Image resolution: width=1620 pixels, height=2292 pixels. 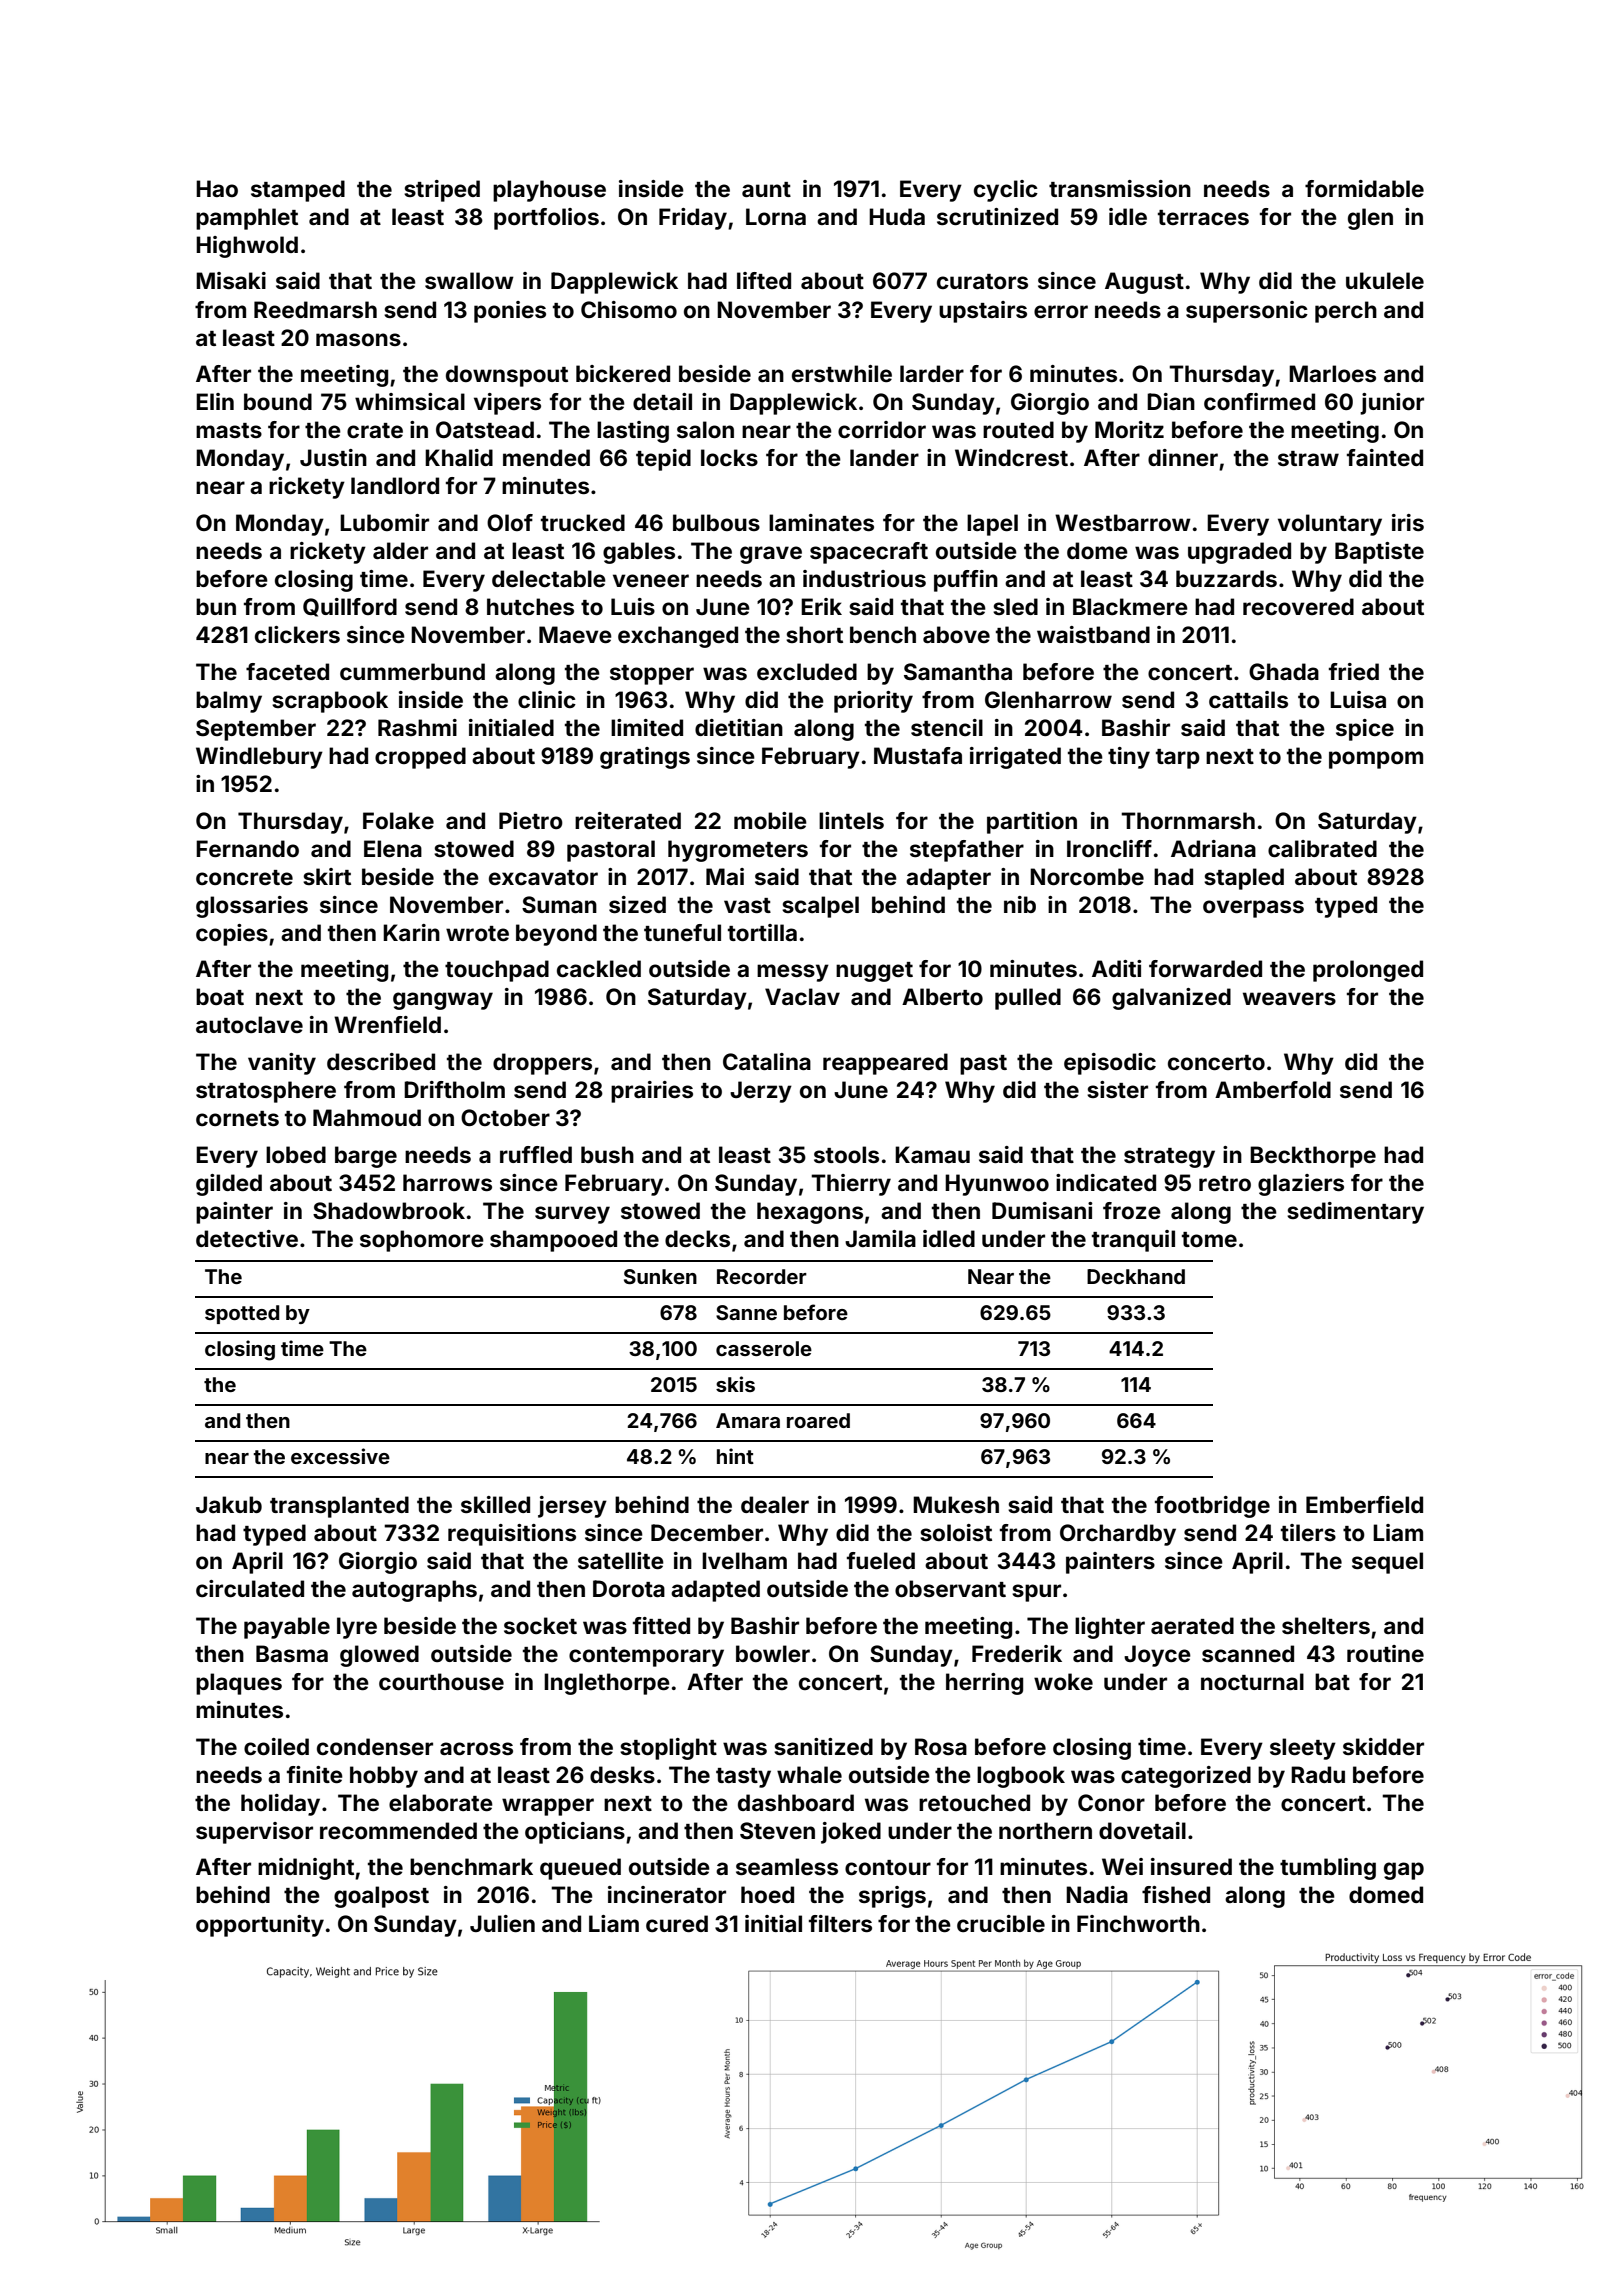 I want to click on Huda, so click(x=897, y=216).
